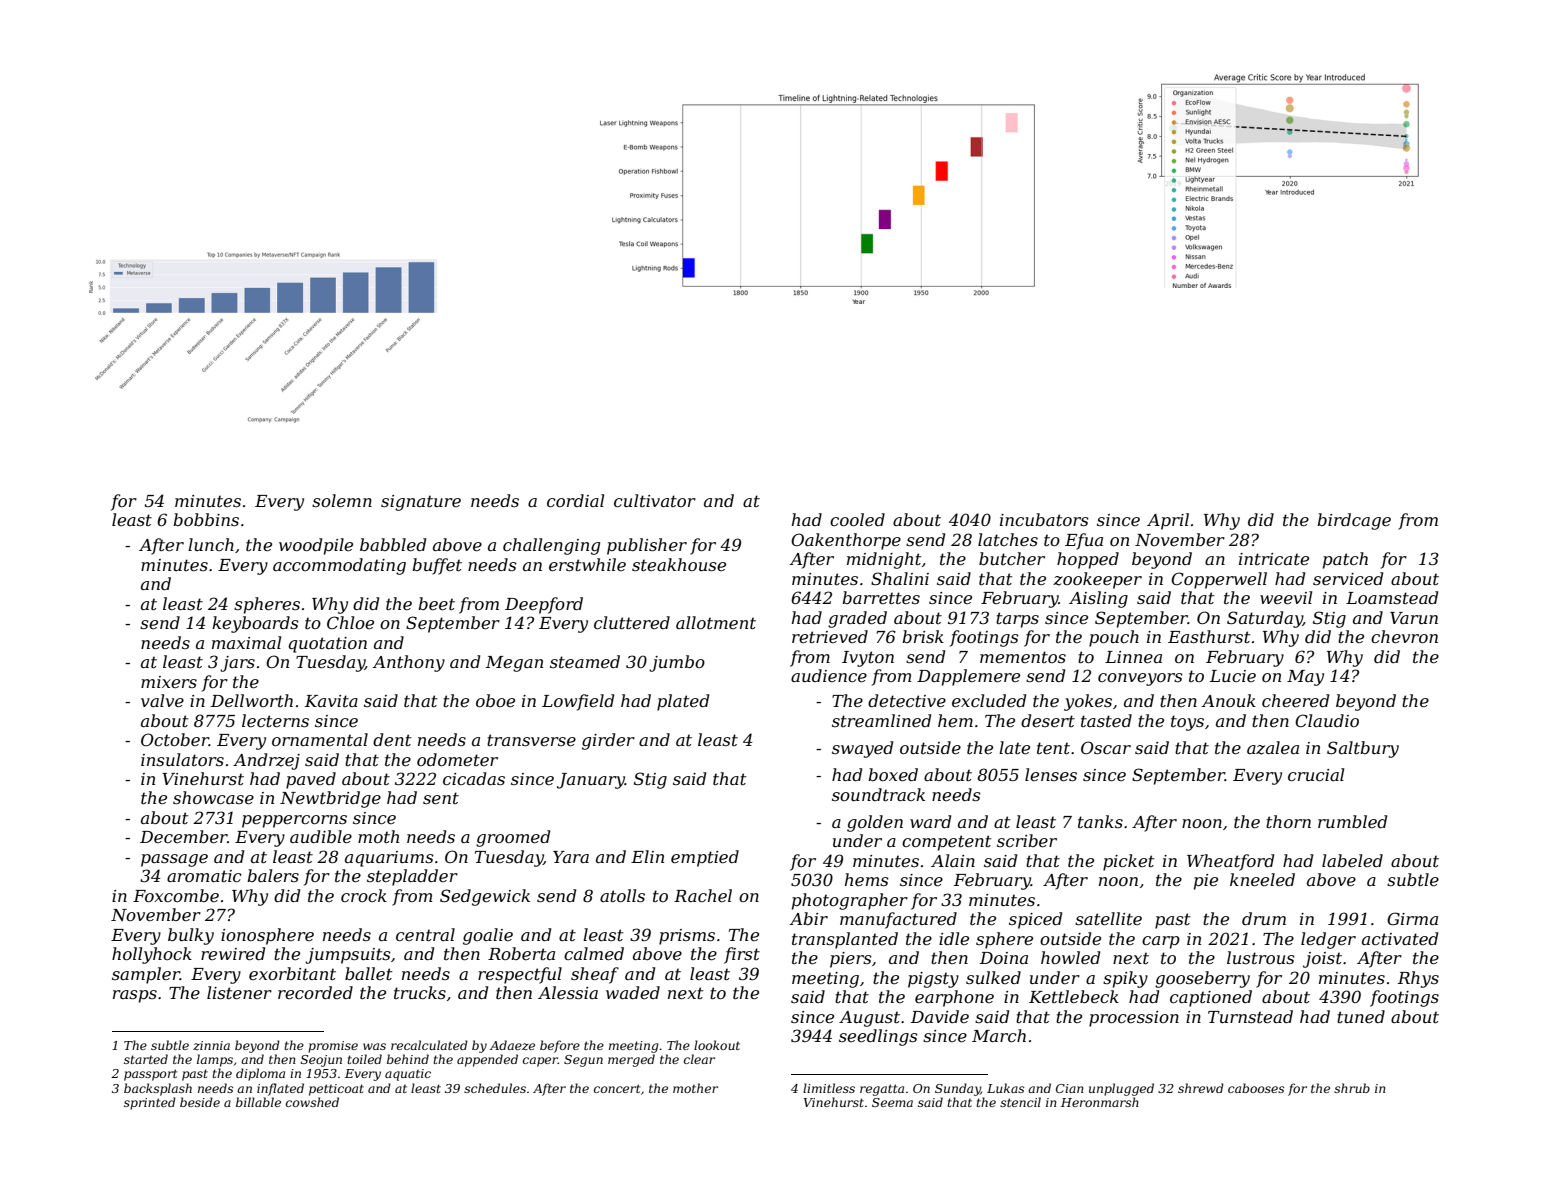 The image size is (1551, 1198). Describe the element at coordinates (252, 700) in the screenshot. I see `Dellworth` at that location.
